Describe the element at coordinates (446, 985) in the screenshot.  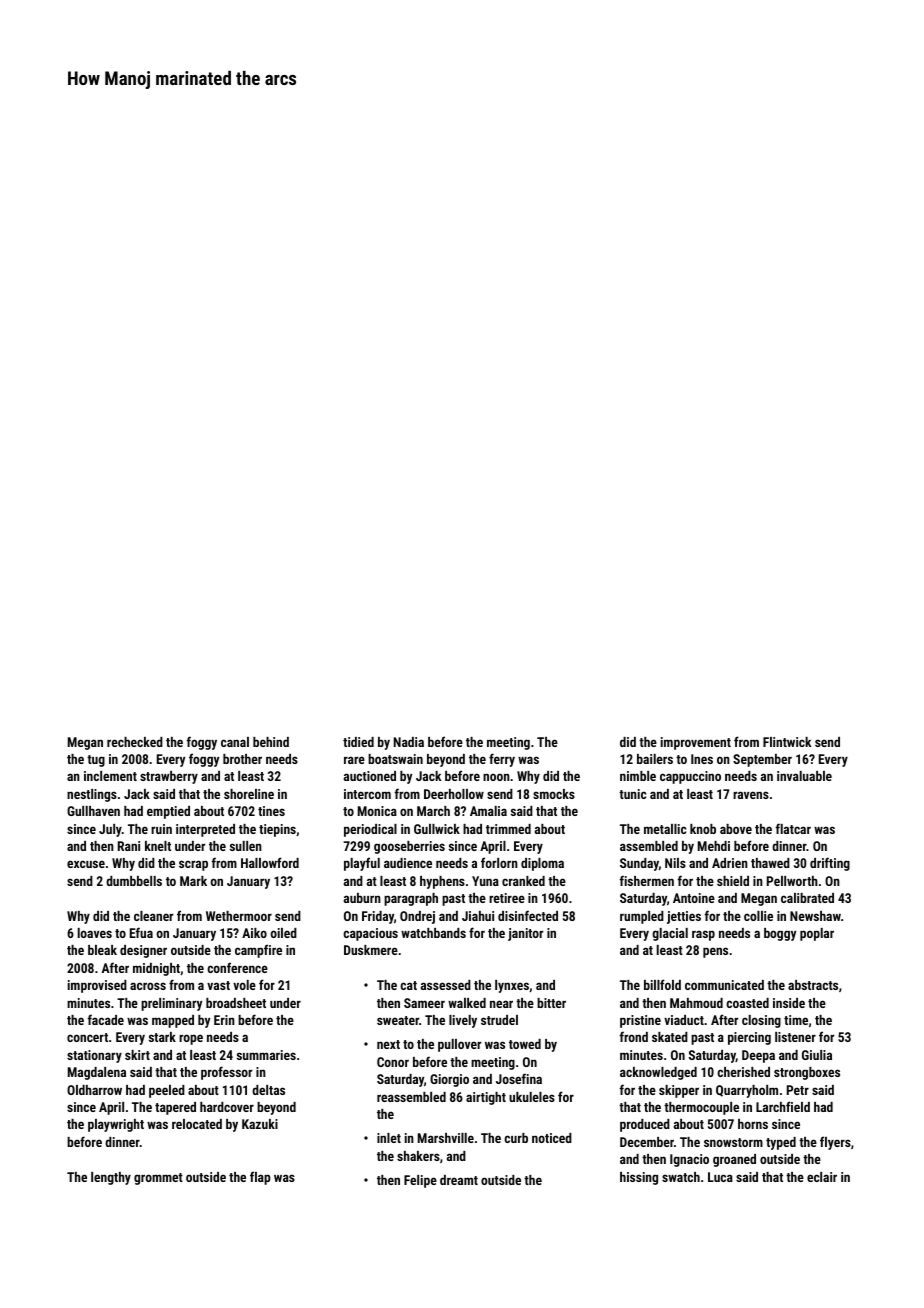
I see `assessed` at that location.
